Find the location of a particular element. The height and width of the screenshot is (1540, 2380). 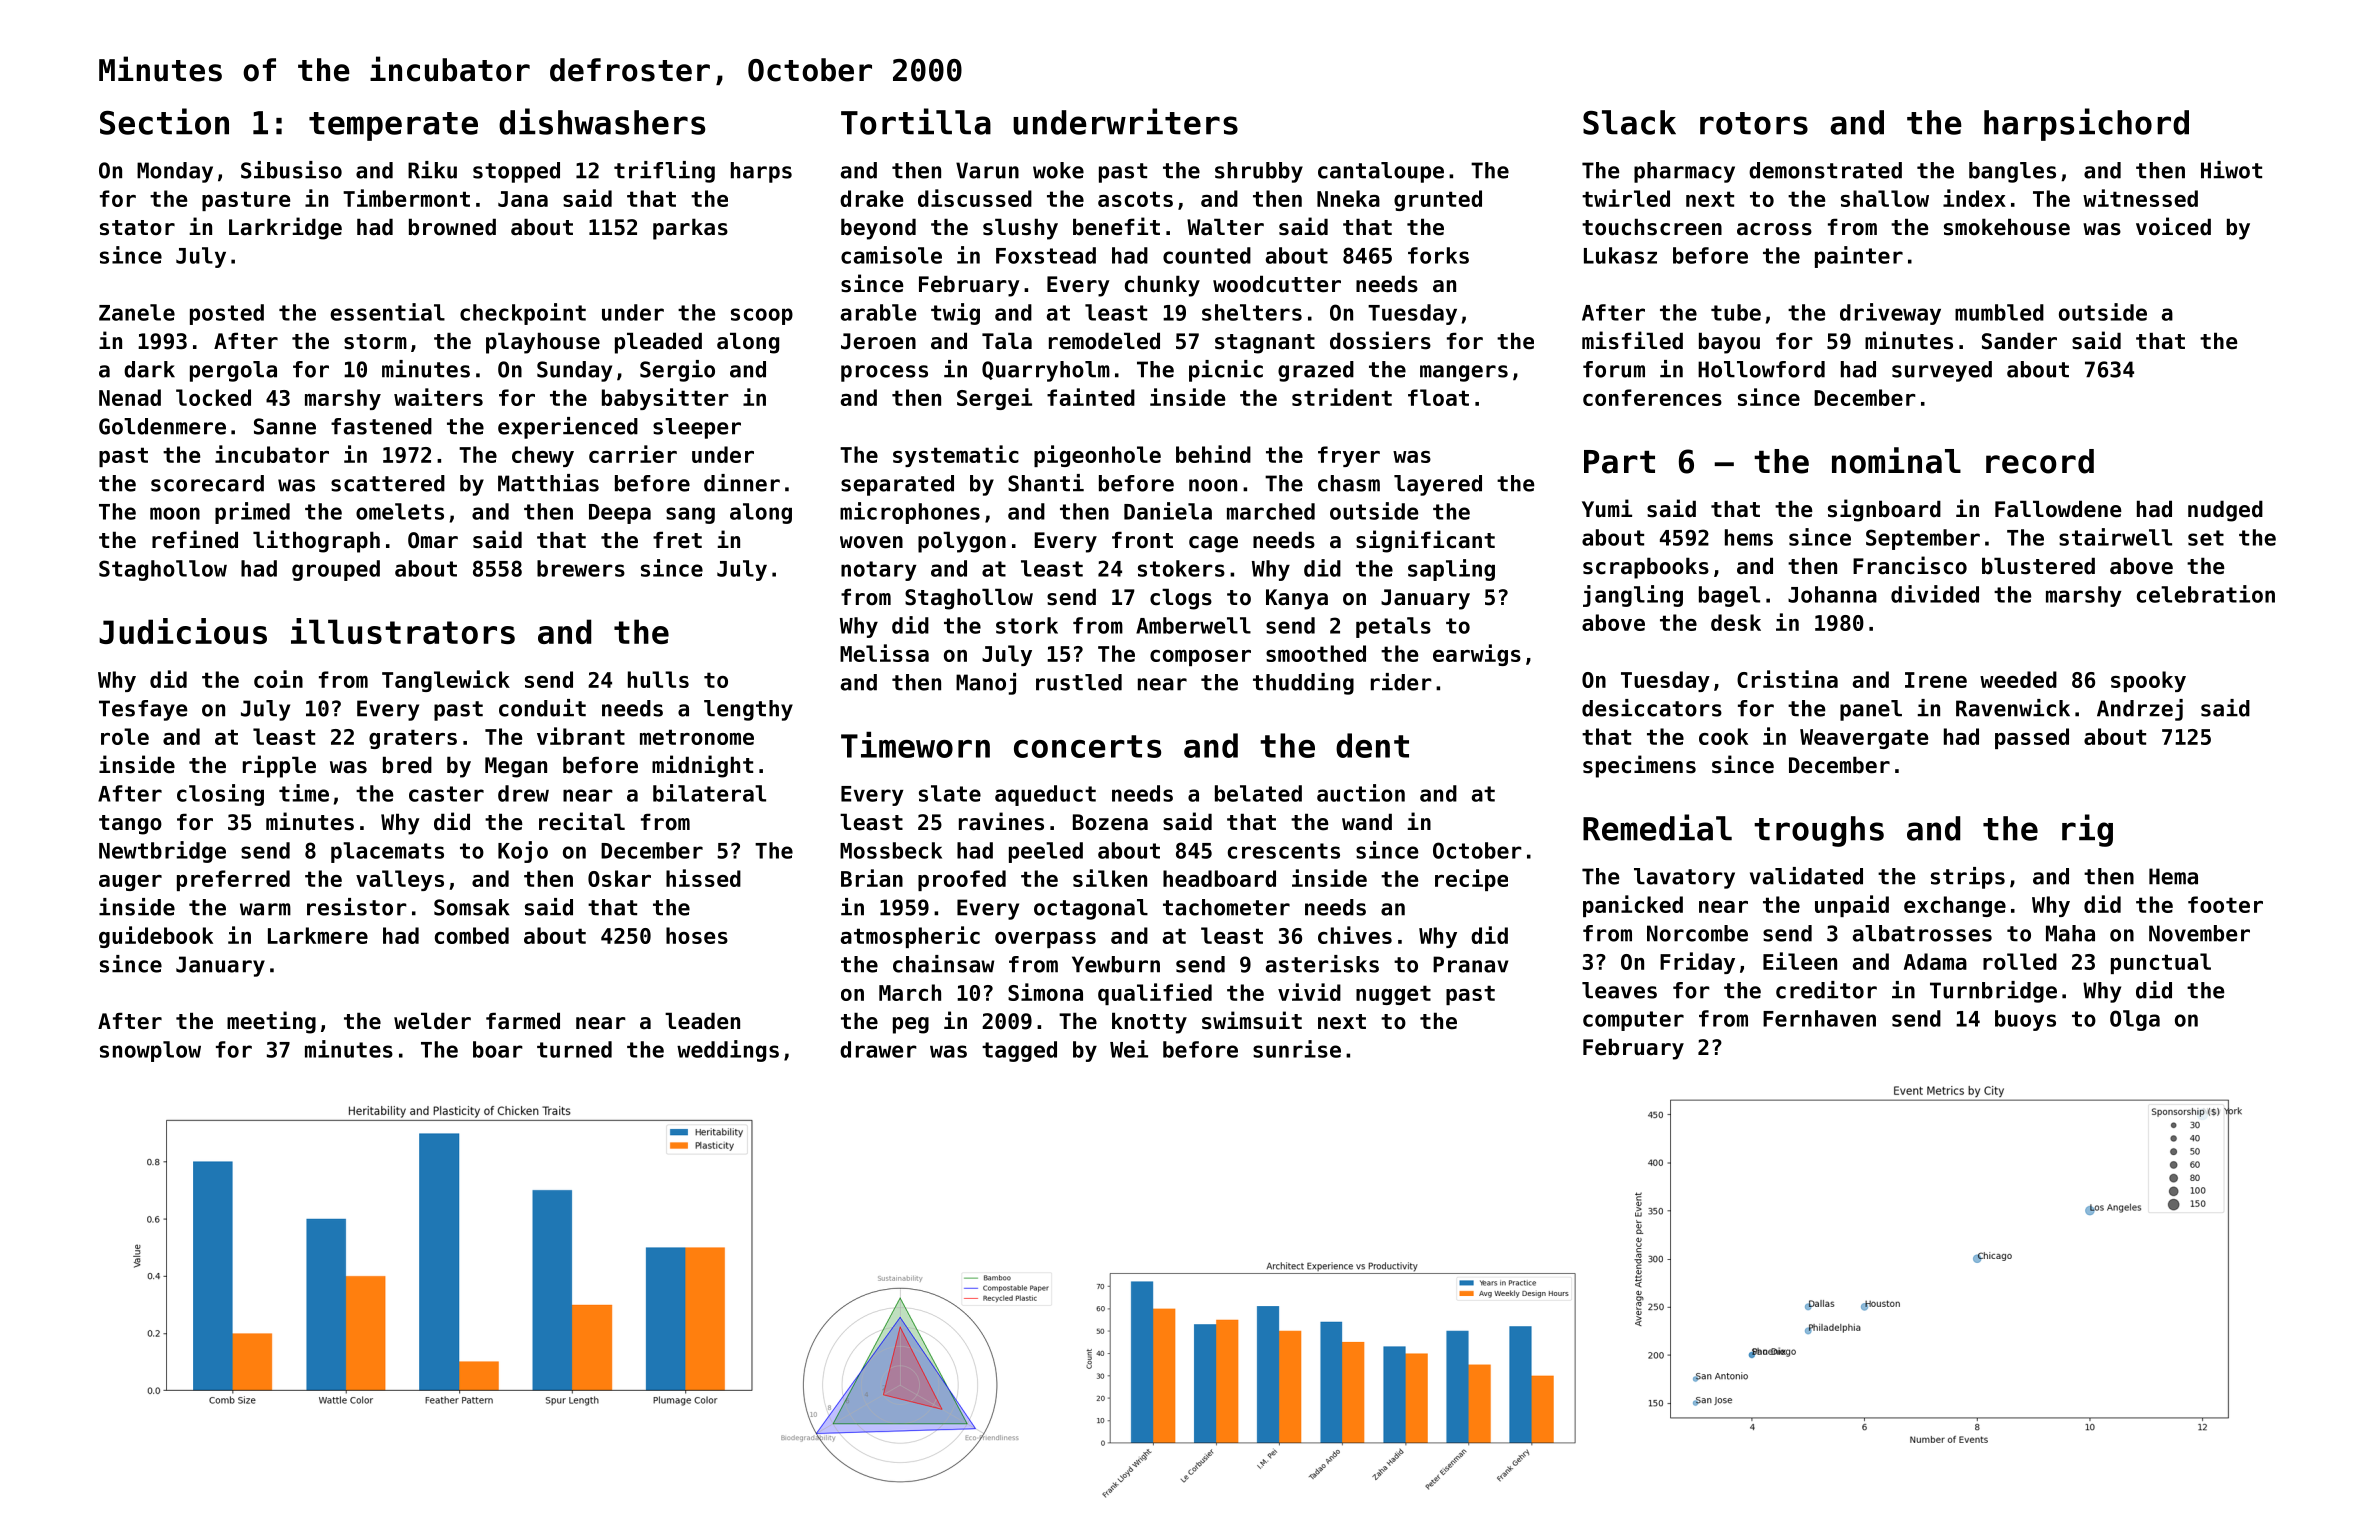

specimens is located at coordinates (1639, 766).
